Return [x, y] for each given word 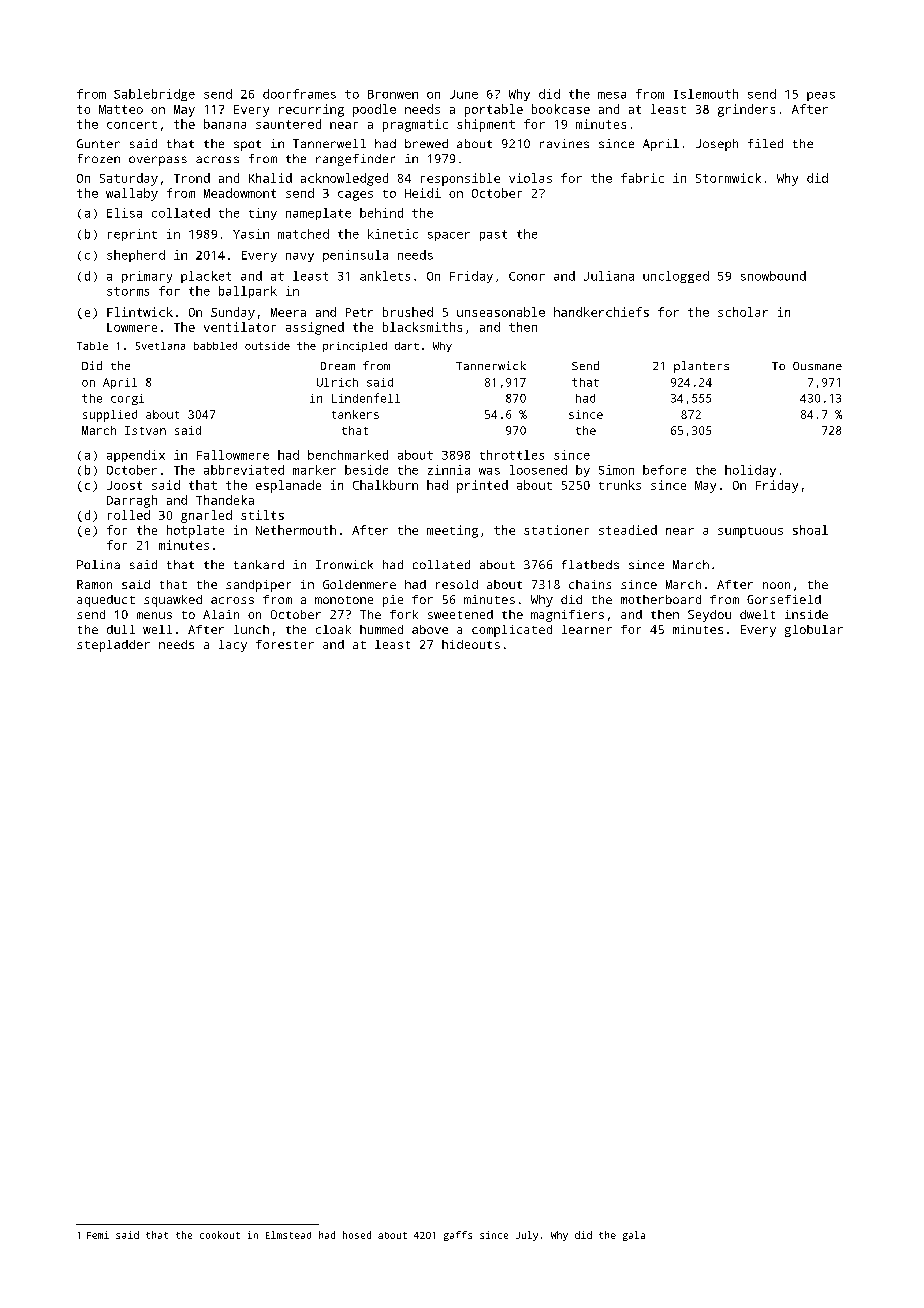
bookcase [561, 109]
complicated [512, 631]
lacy [233, 646]
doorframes [299, 94]
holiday [750, 471]
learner [587, 629]
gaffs [458, 1236]
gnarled [206, 516]
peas [821, 96]
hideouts [471, 644]
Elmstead [288, 1235]
